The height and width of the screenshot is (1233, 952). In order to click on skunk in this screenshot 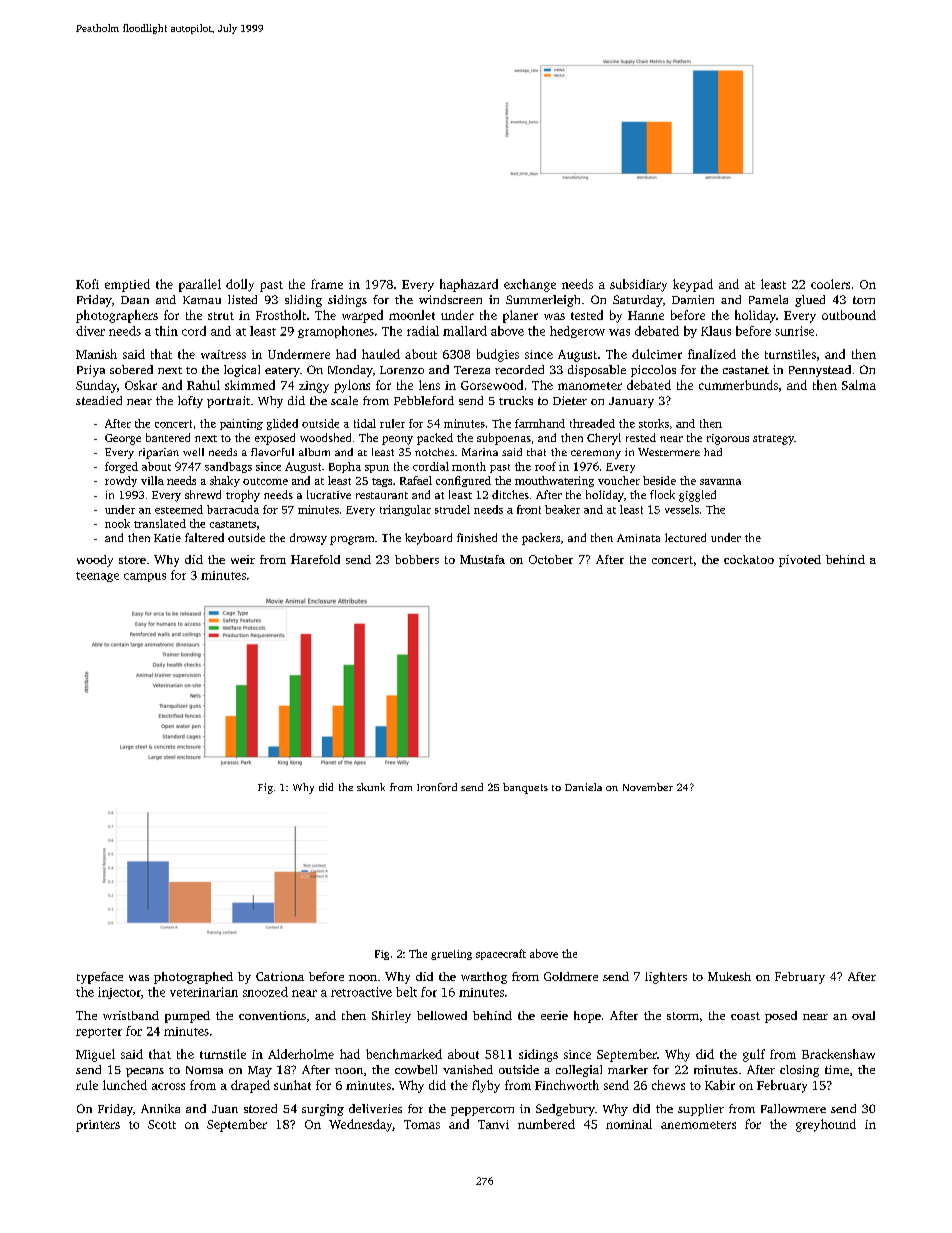, I will do `click(371, 787)`.
